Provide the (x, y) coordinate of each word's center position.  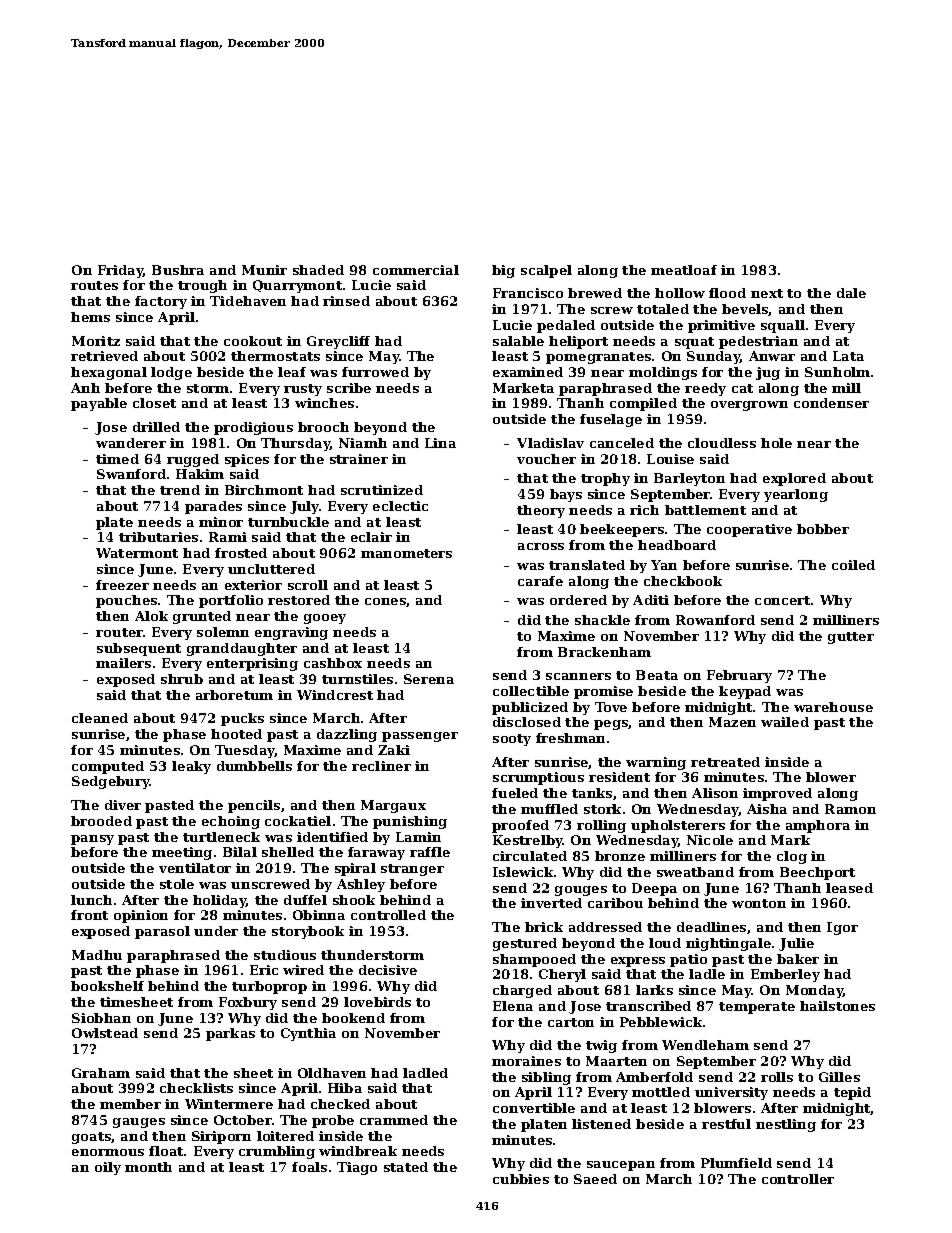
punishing (410, 822)
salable (518, 341)
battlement (705, 510)
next (767, 293)
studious (285, 955)
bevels (745, 310)
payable (99, 404)
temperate (757, 1008)
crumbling (277, 1152)
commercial (416, 270)
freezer (122, 585)
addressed (605, 927)
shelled (288, 852)
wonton (759, 903)
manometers (406, 553)
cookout (253, 341)
